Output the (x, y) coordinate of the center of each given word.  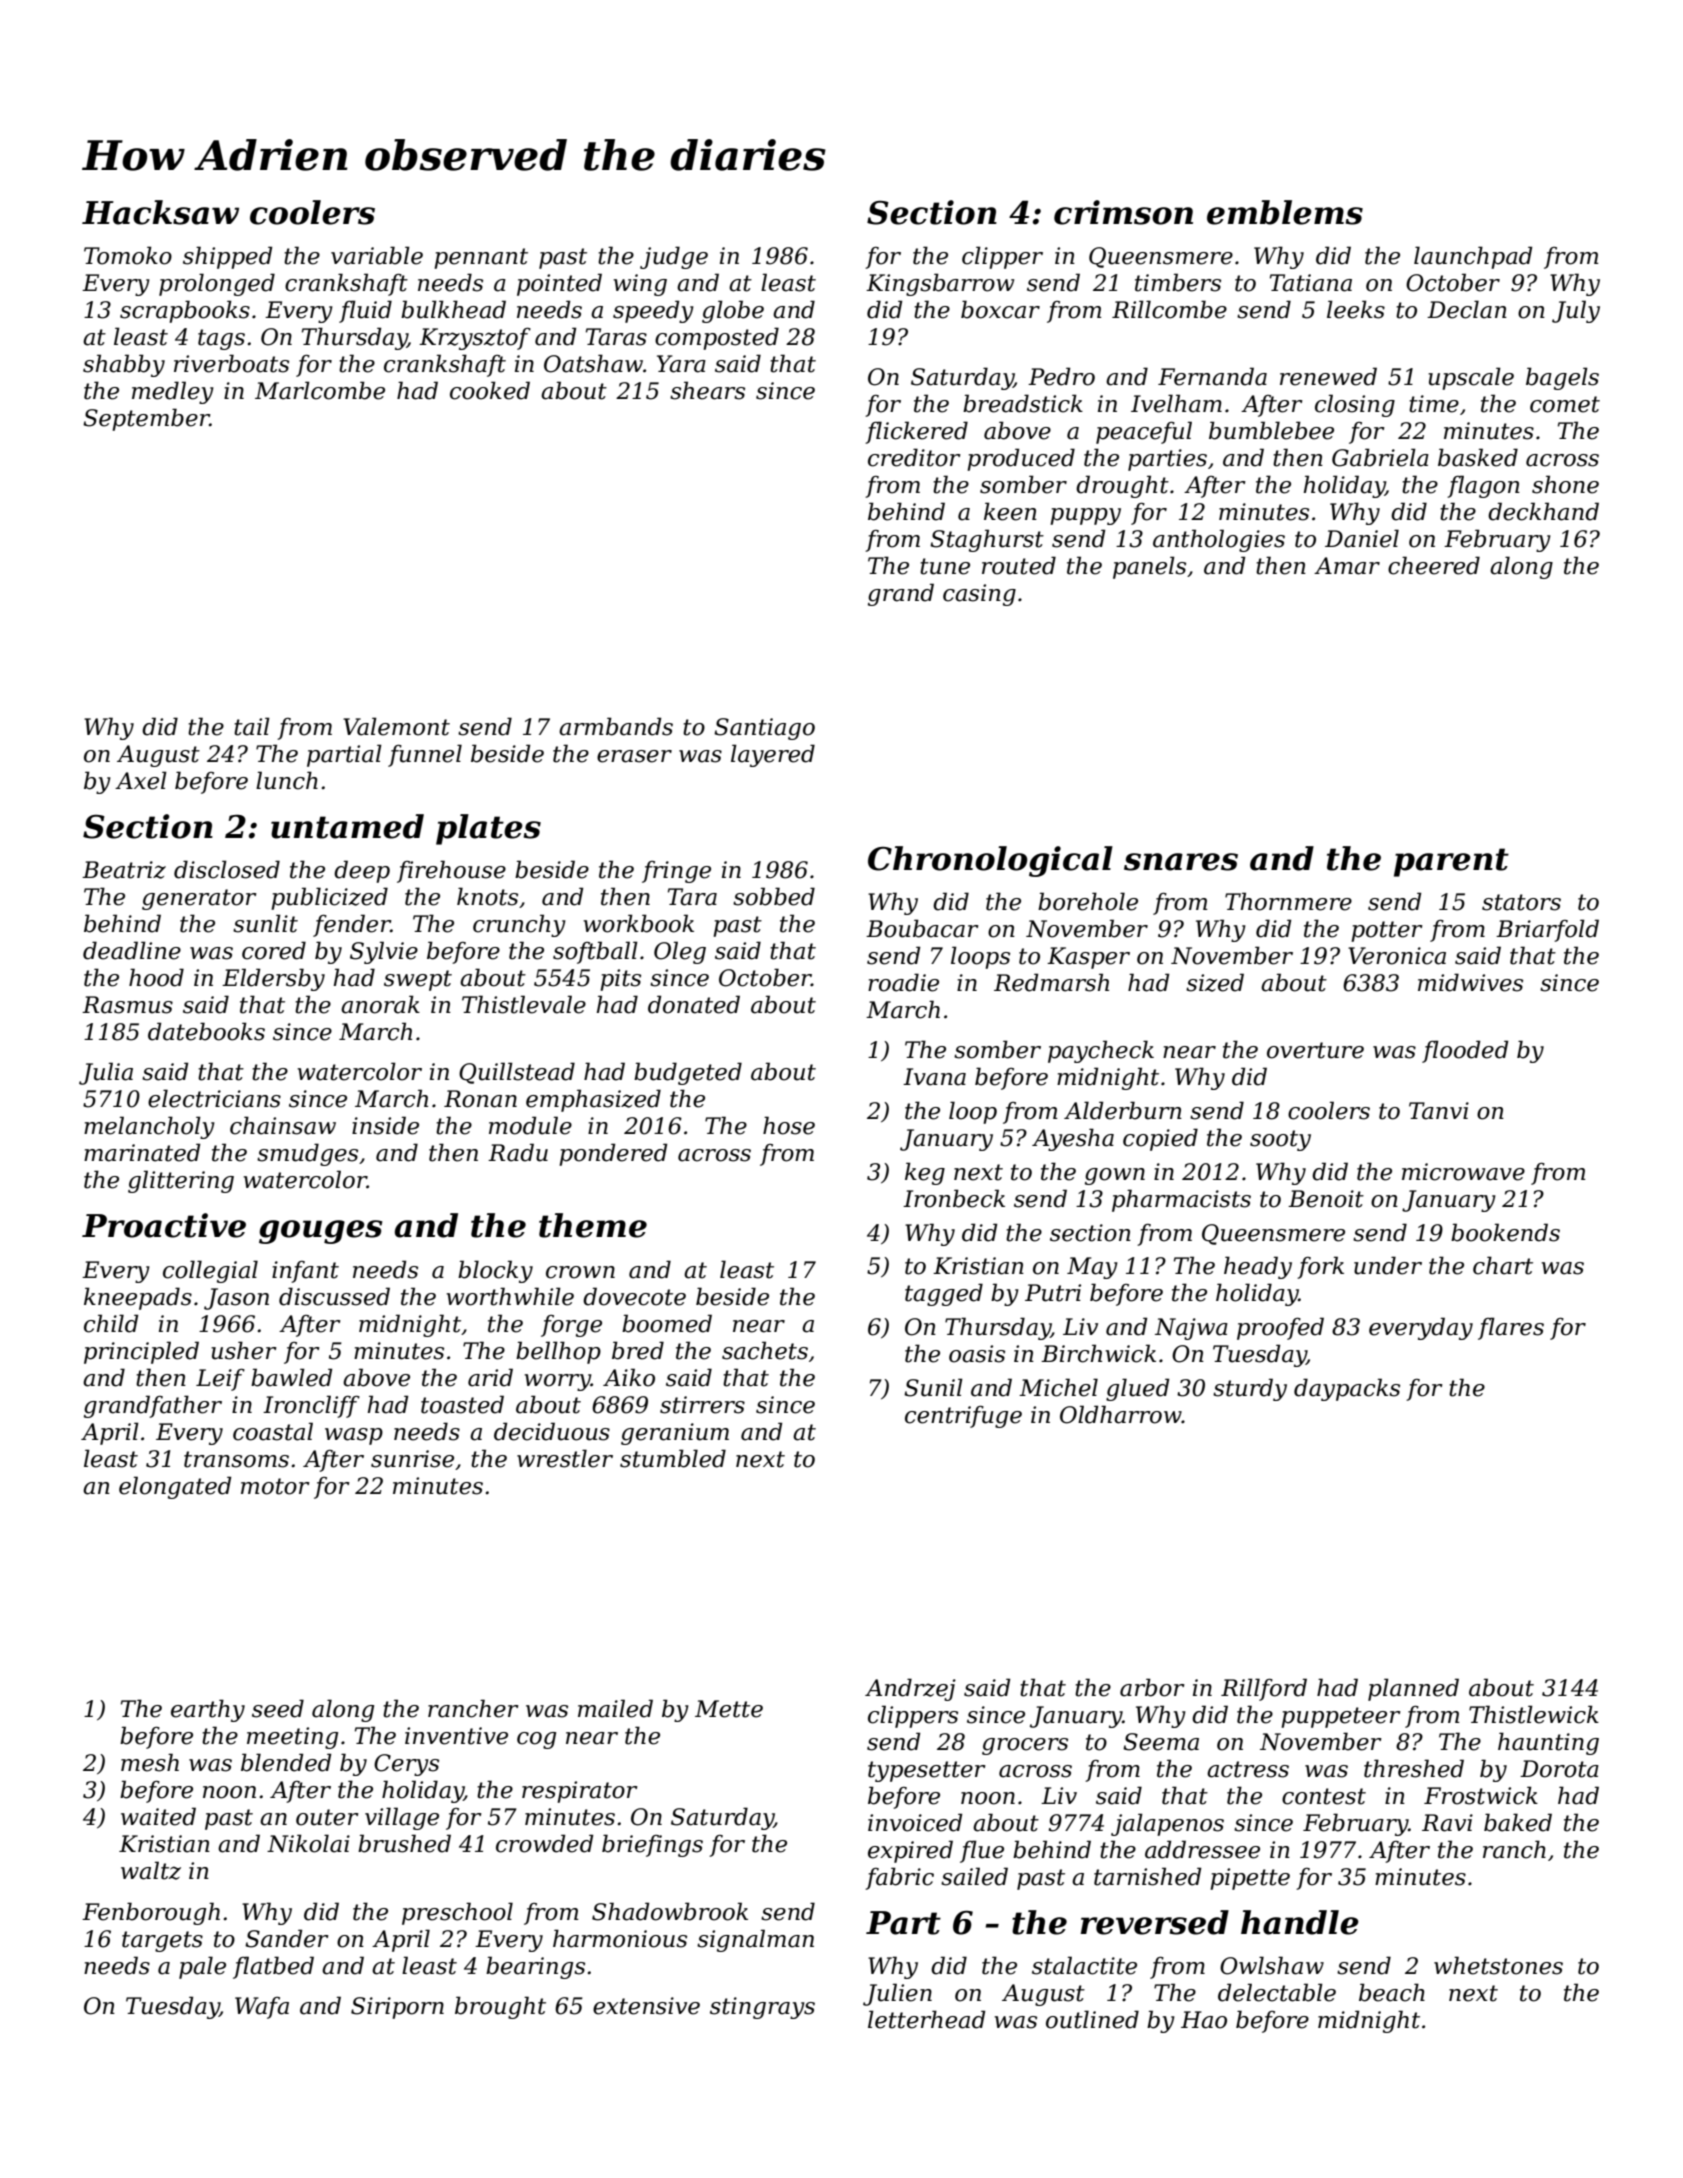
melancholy (149, 1127)
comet (1565, 404)
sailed (974, 1876)
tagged (944, 1294)
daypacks (1347, 1389)
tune (945, 566)
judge (674, 257)
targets (162, 1941)
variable (377, 255)
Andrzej (910, 1689)
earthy (208, 1710)
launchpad (1473, 257)
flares (1511, 1328)
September (146, 419)
